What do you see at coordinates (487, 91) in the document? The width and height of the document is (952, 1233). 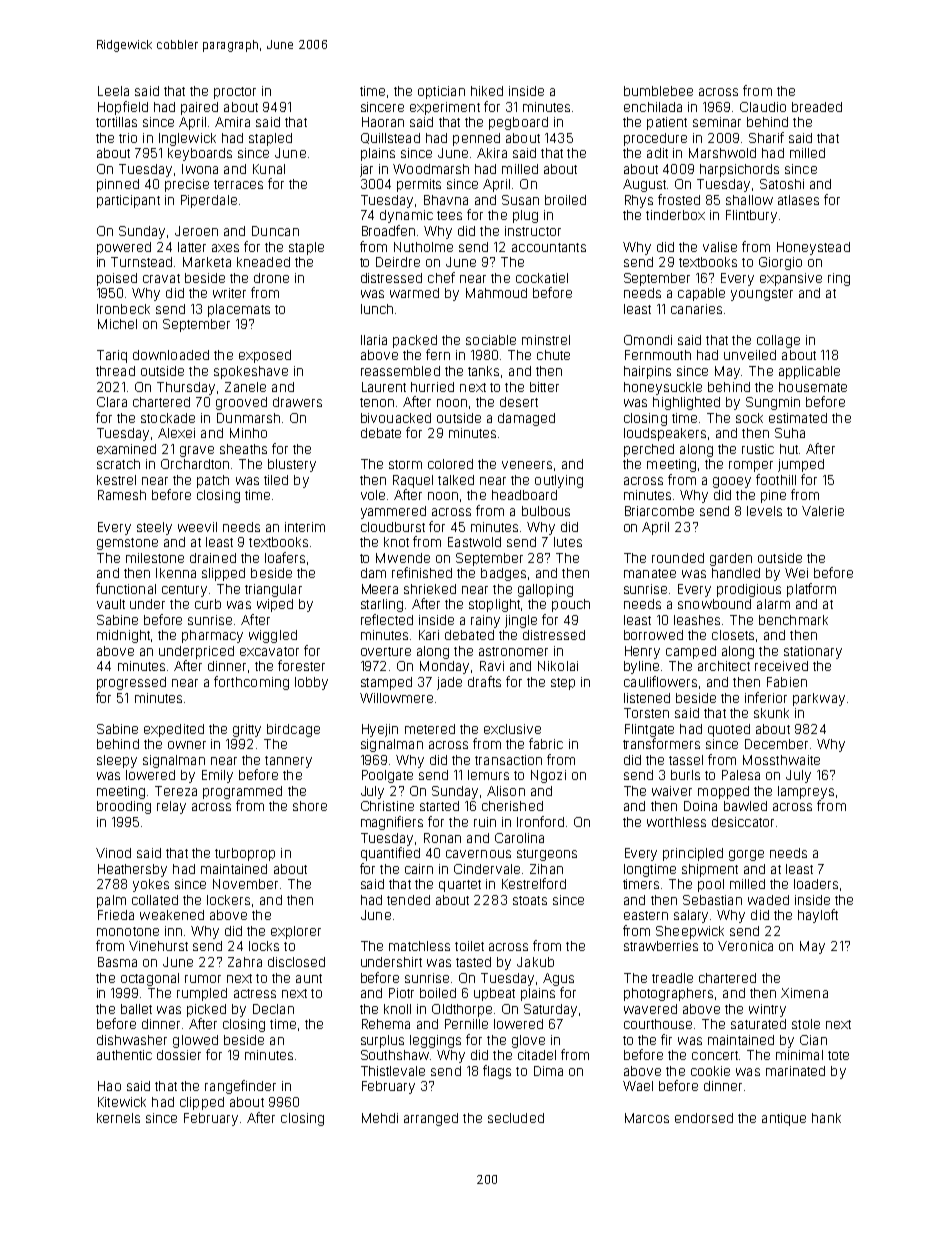 I see `hiked` at bounding box center [487, 91].
